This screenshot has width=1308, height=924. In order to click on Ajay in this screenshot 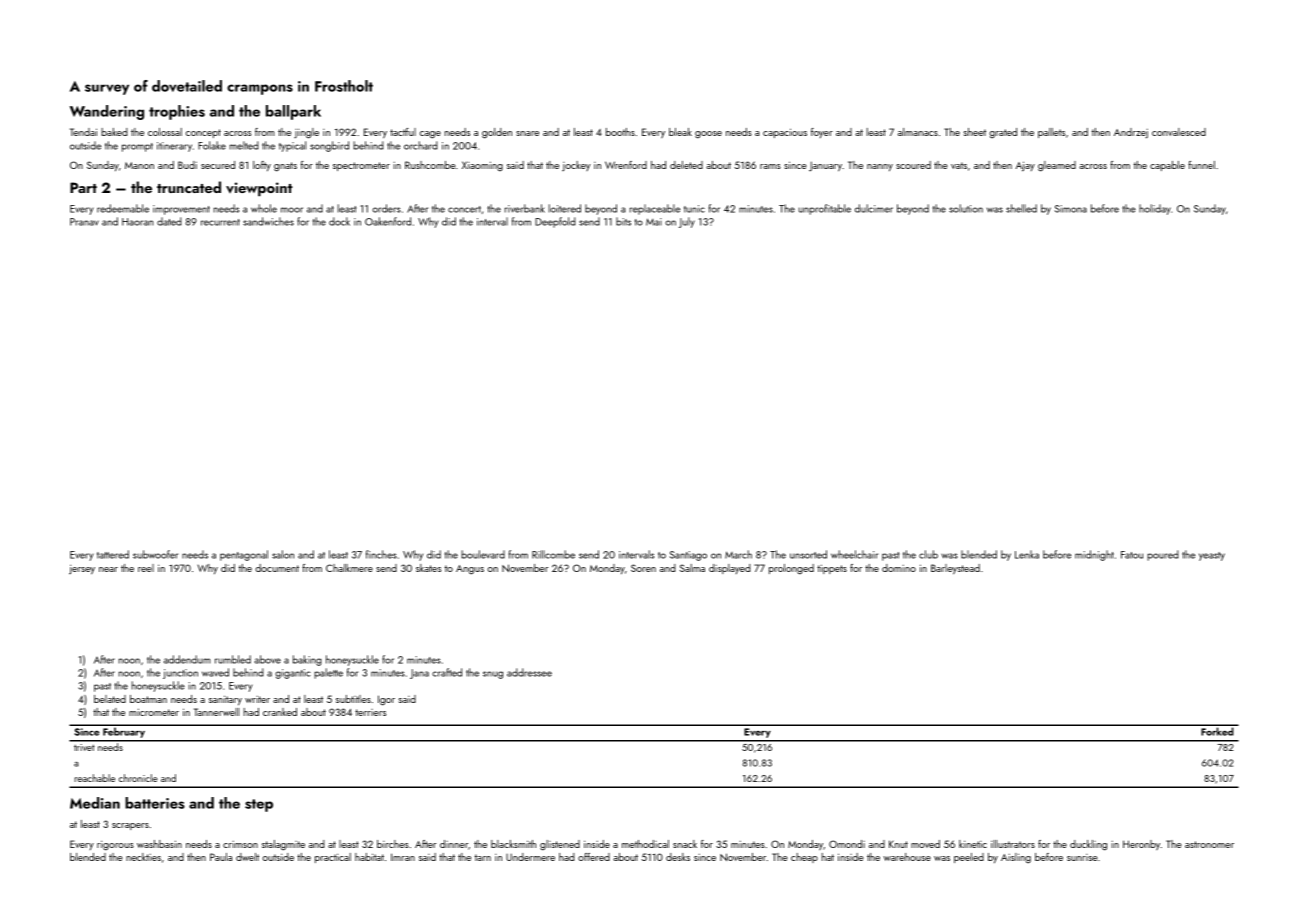, I will do `click(1025, 166)`.
